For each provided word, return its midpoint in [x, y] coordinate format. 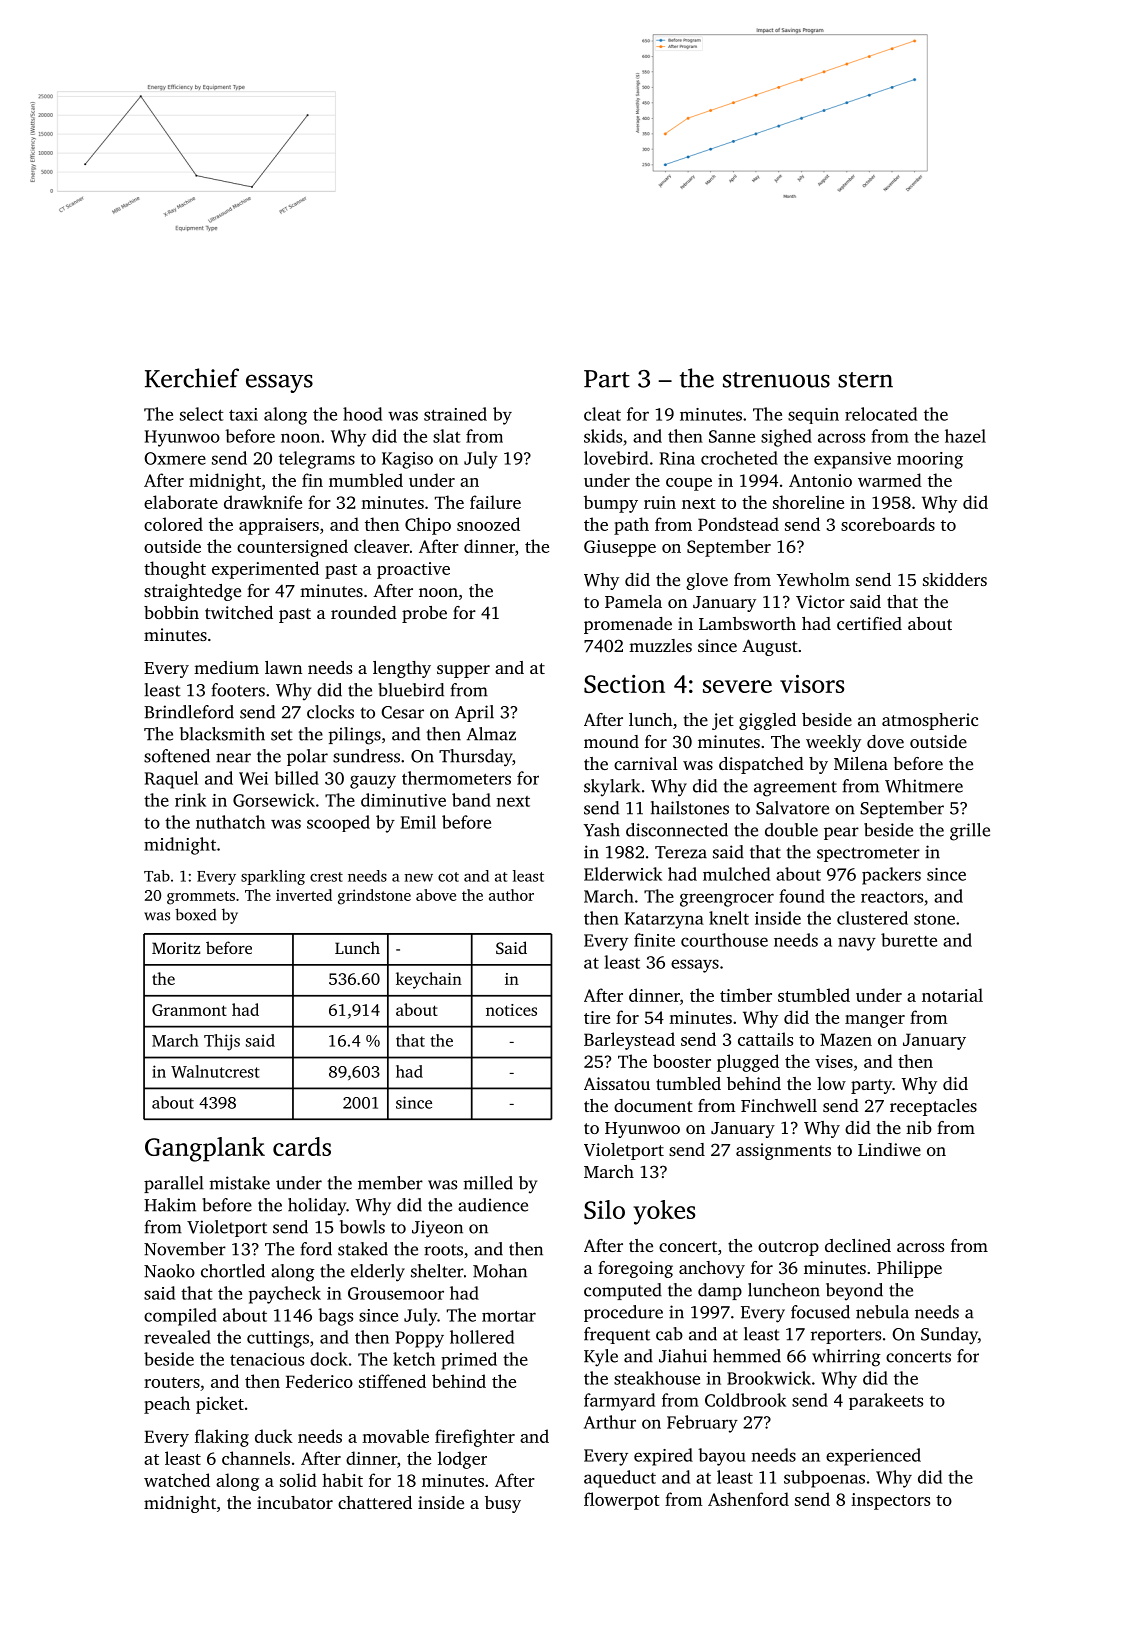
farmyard [619, 1402]
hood [362, 414]
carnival [645, 763]
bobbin [171, 612]
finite [654, 940]
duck [274, 1436]
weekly [833, 743]
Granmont [189, 1010]
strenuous [776, 380]
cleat [602, 414]
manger [875, 1021]
